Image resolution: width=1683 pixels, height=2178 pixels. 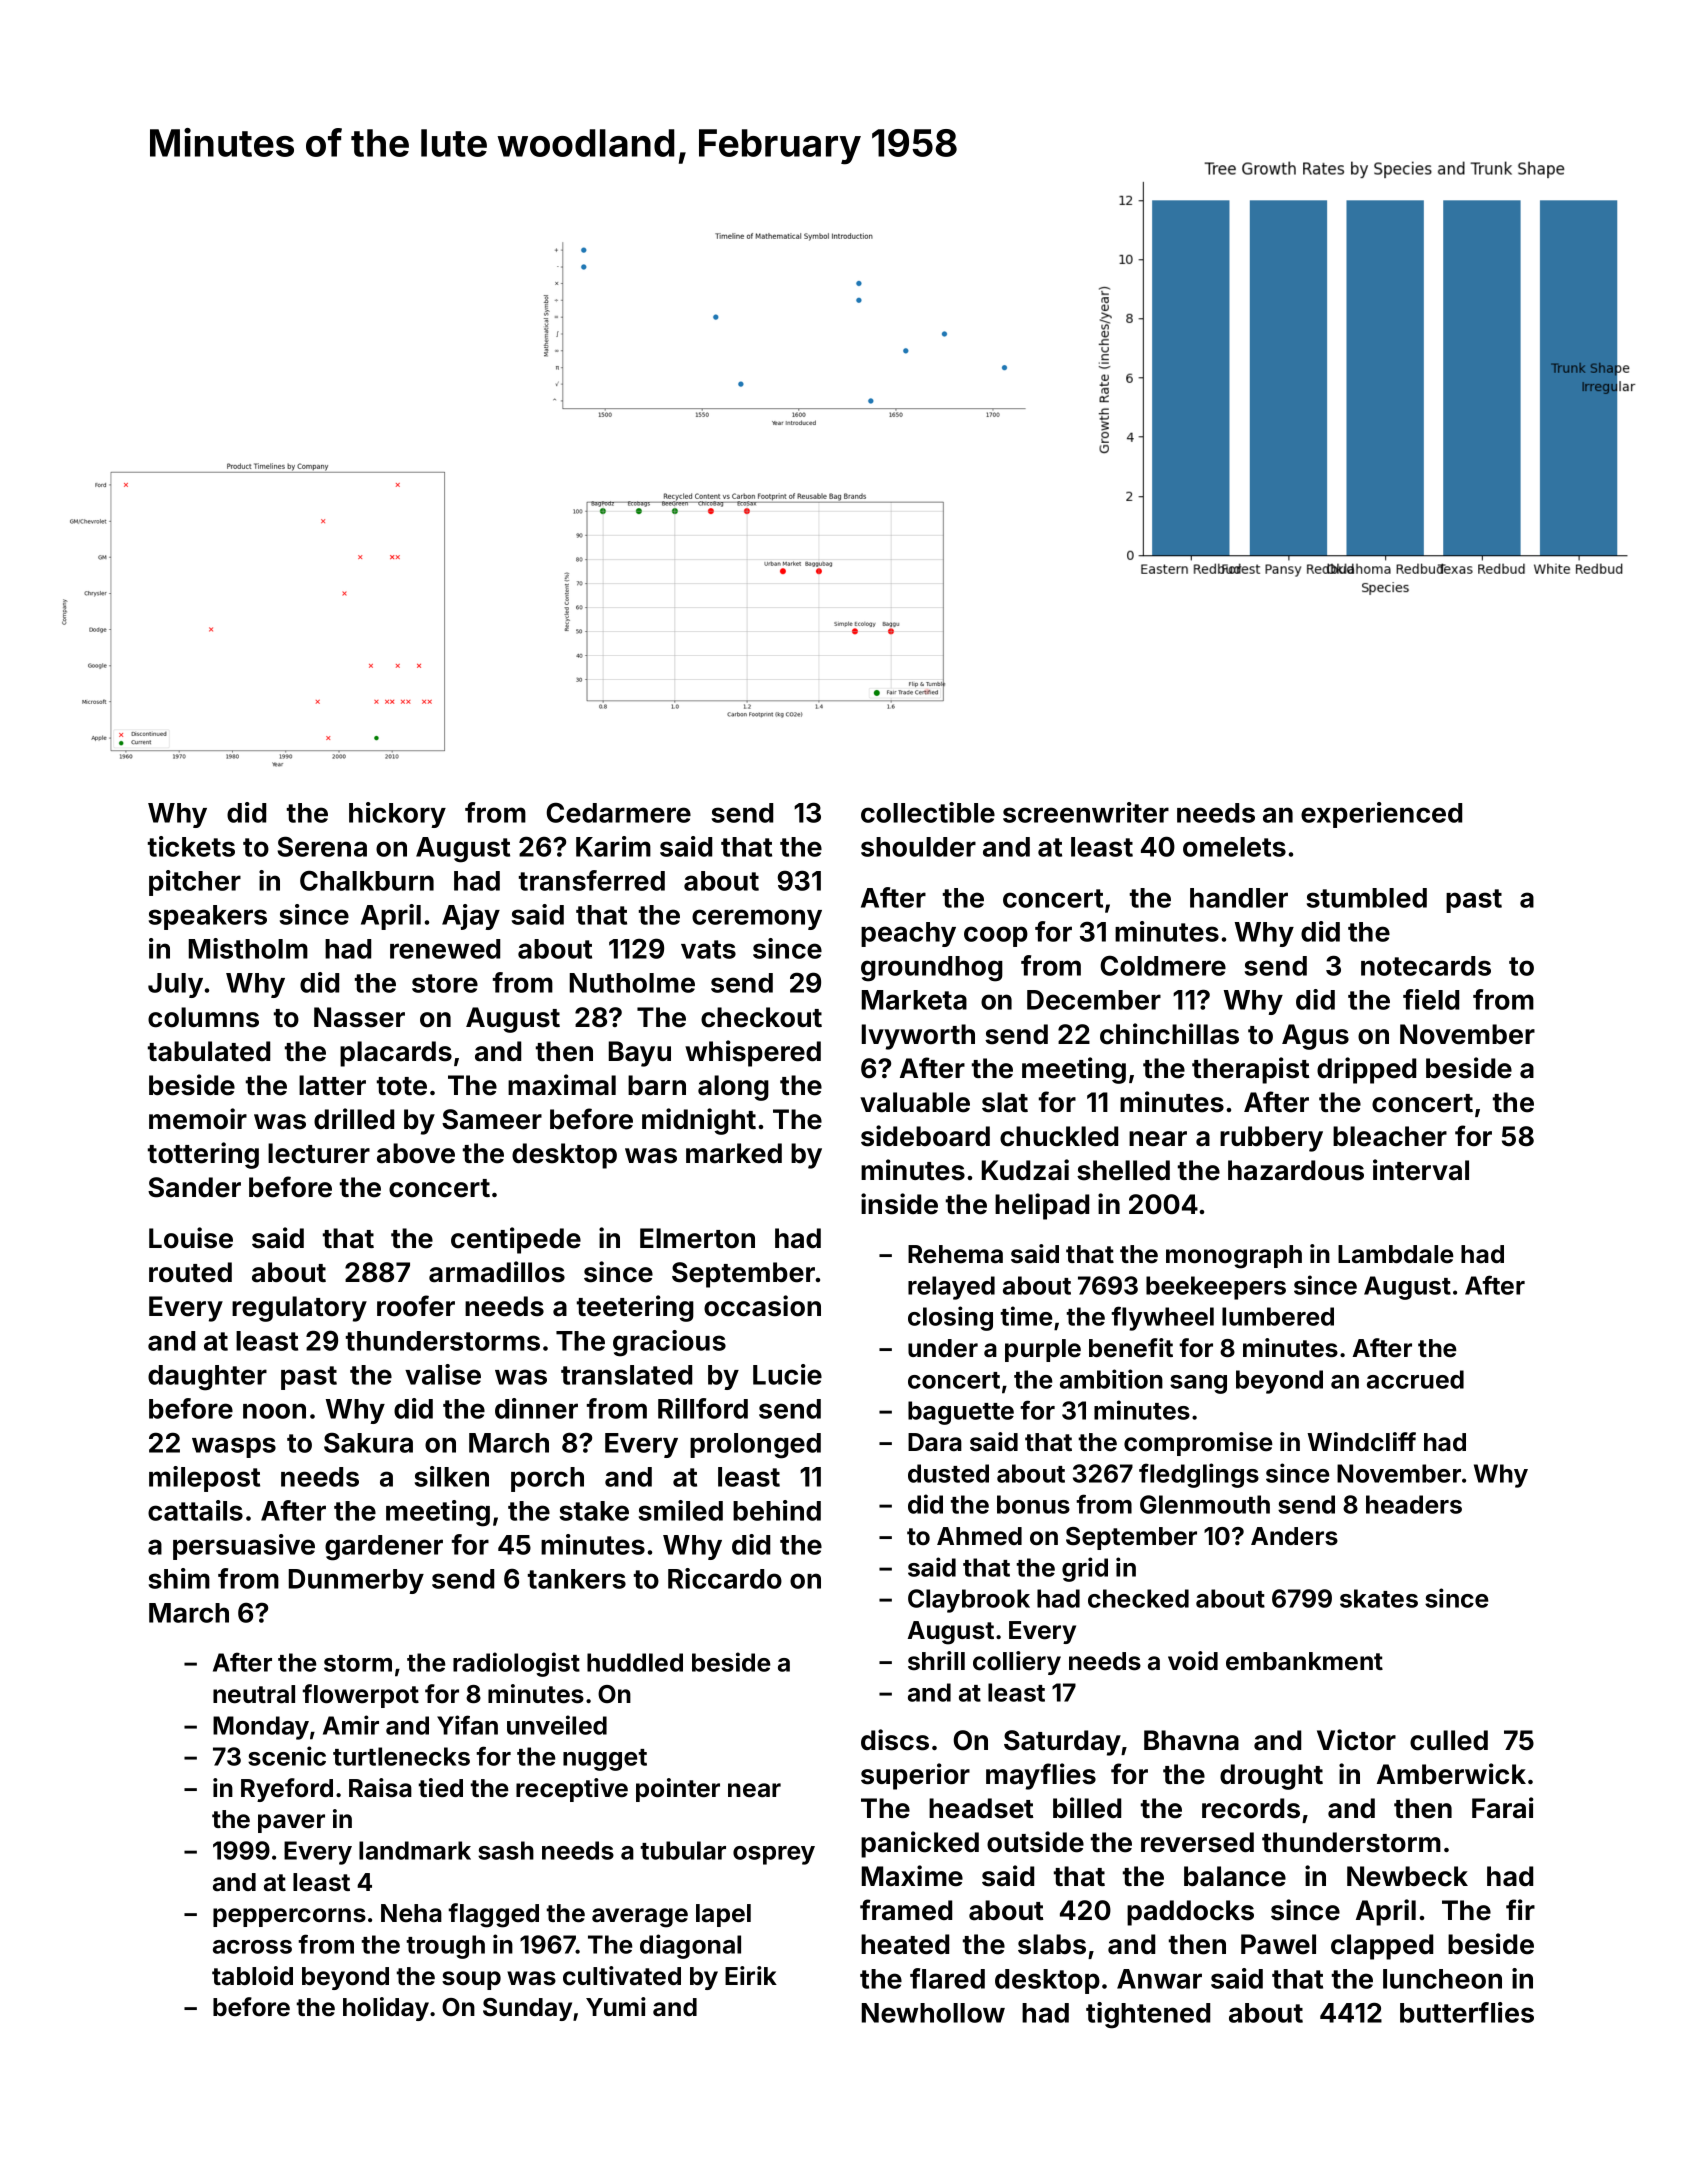 I want to click on checked, so click(x=1138, y=1598).
